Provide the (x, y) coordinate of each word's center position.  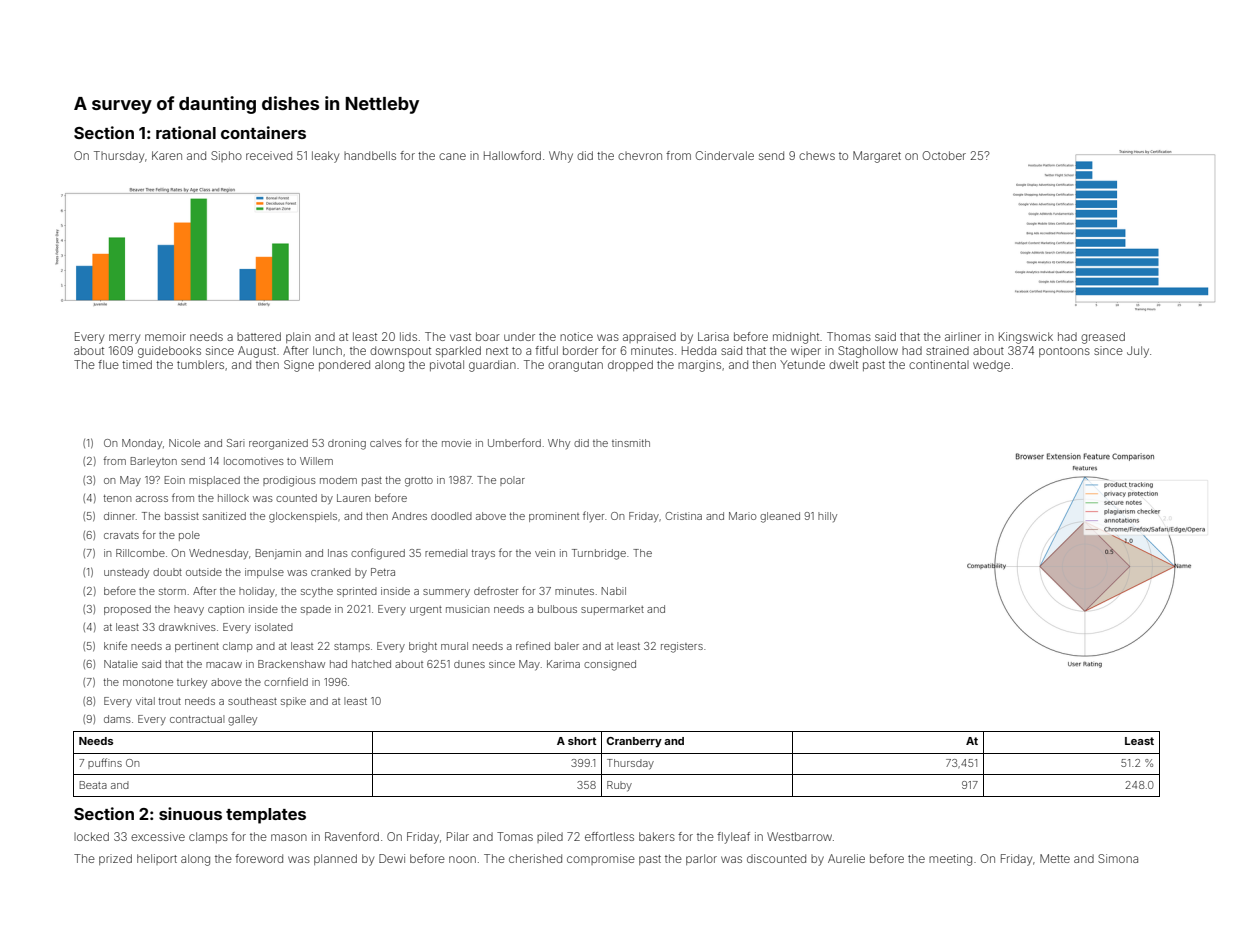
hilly (827, 517)
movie (456, 443)
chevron (640, 156)
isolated (274, 627)
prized (115, 859)
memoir (165, 336)
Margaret (877, 157)
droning (347, 444)
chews (817, 156)
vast (460, 337)
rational (186, 132)
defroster (496, 590)
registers (682, 647)
